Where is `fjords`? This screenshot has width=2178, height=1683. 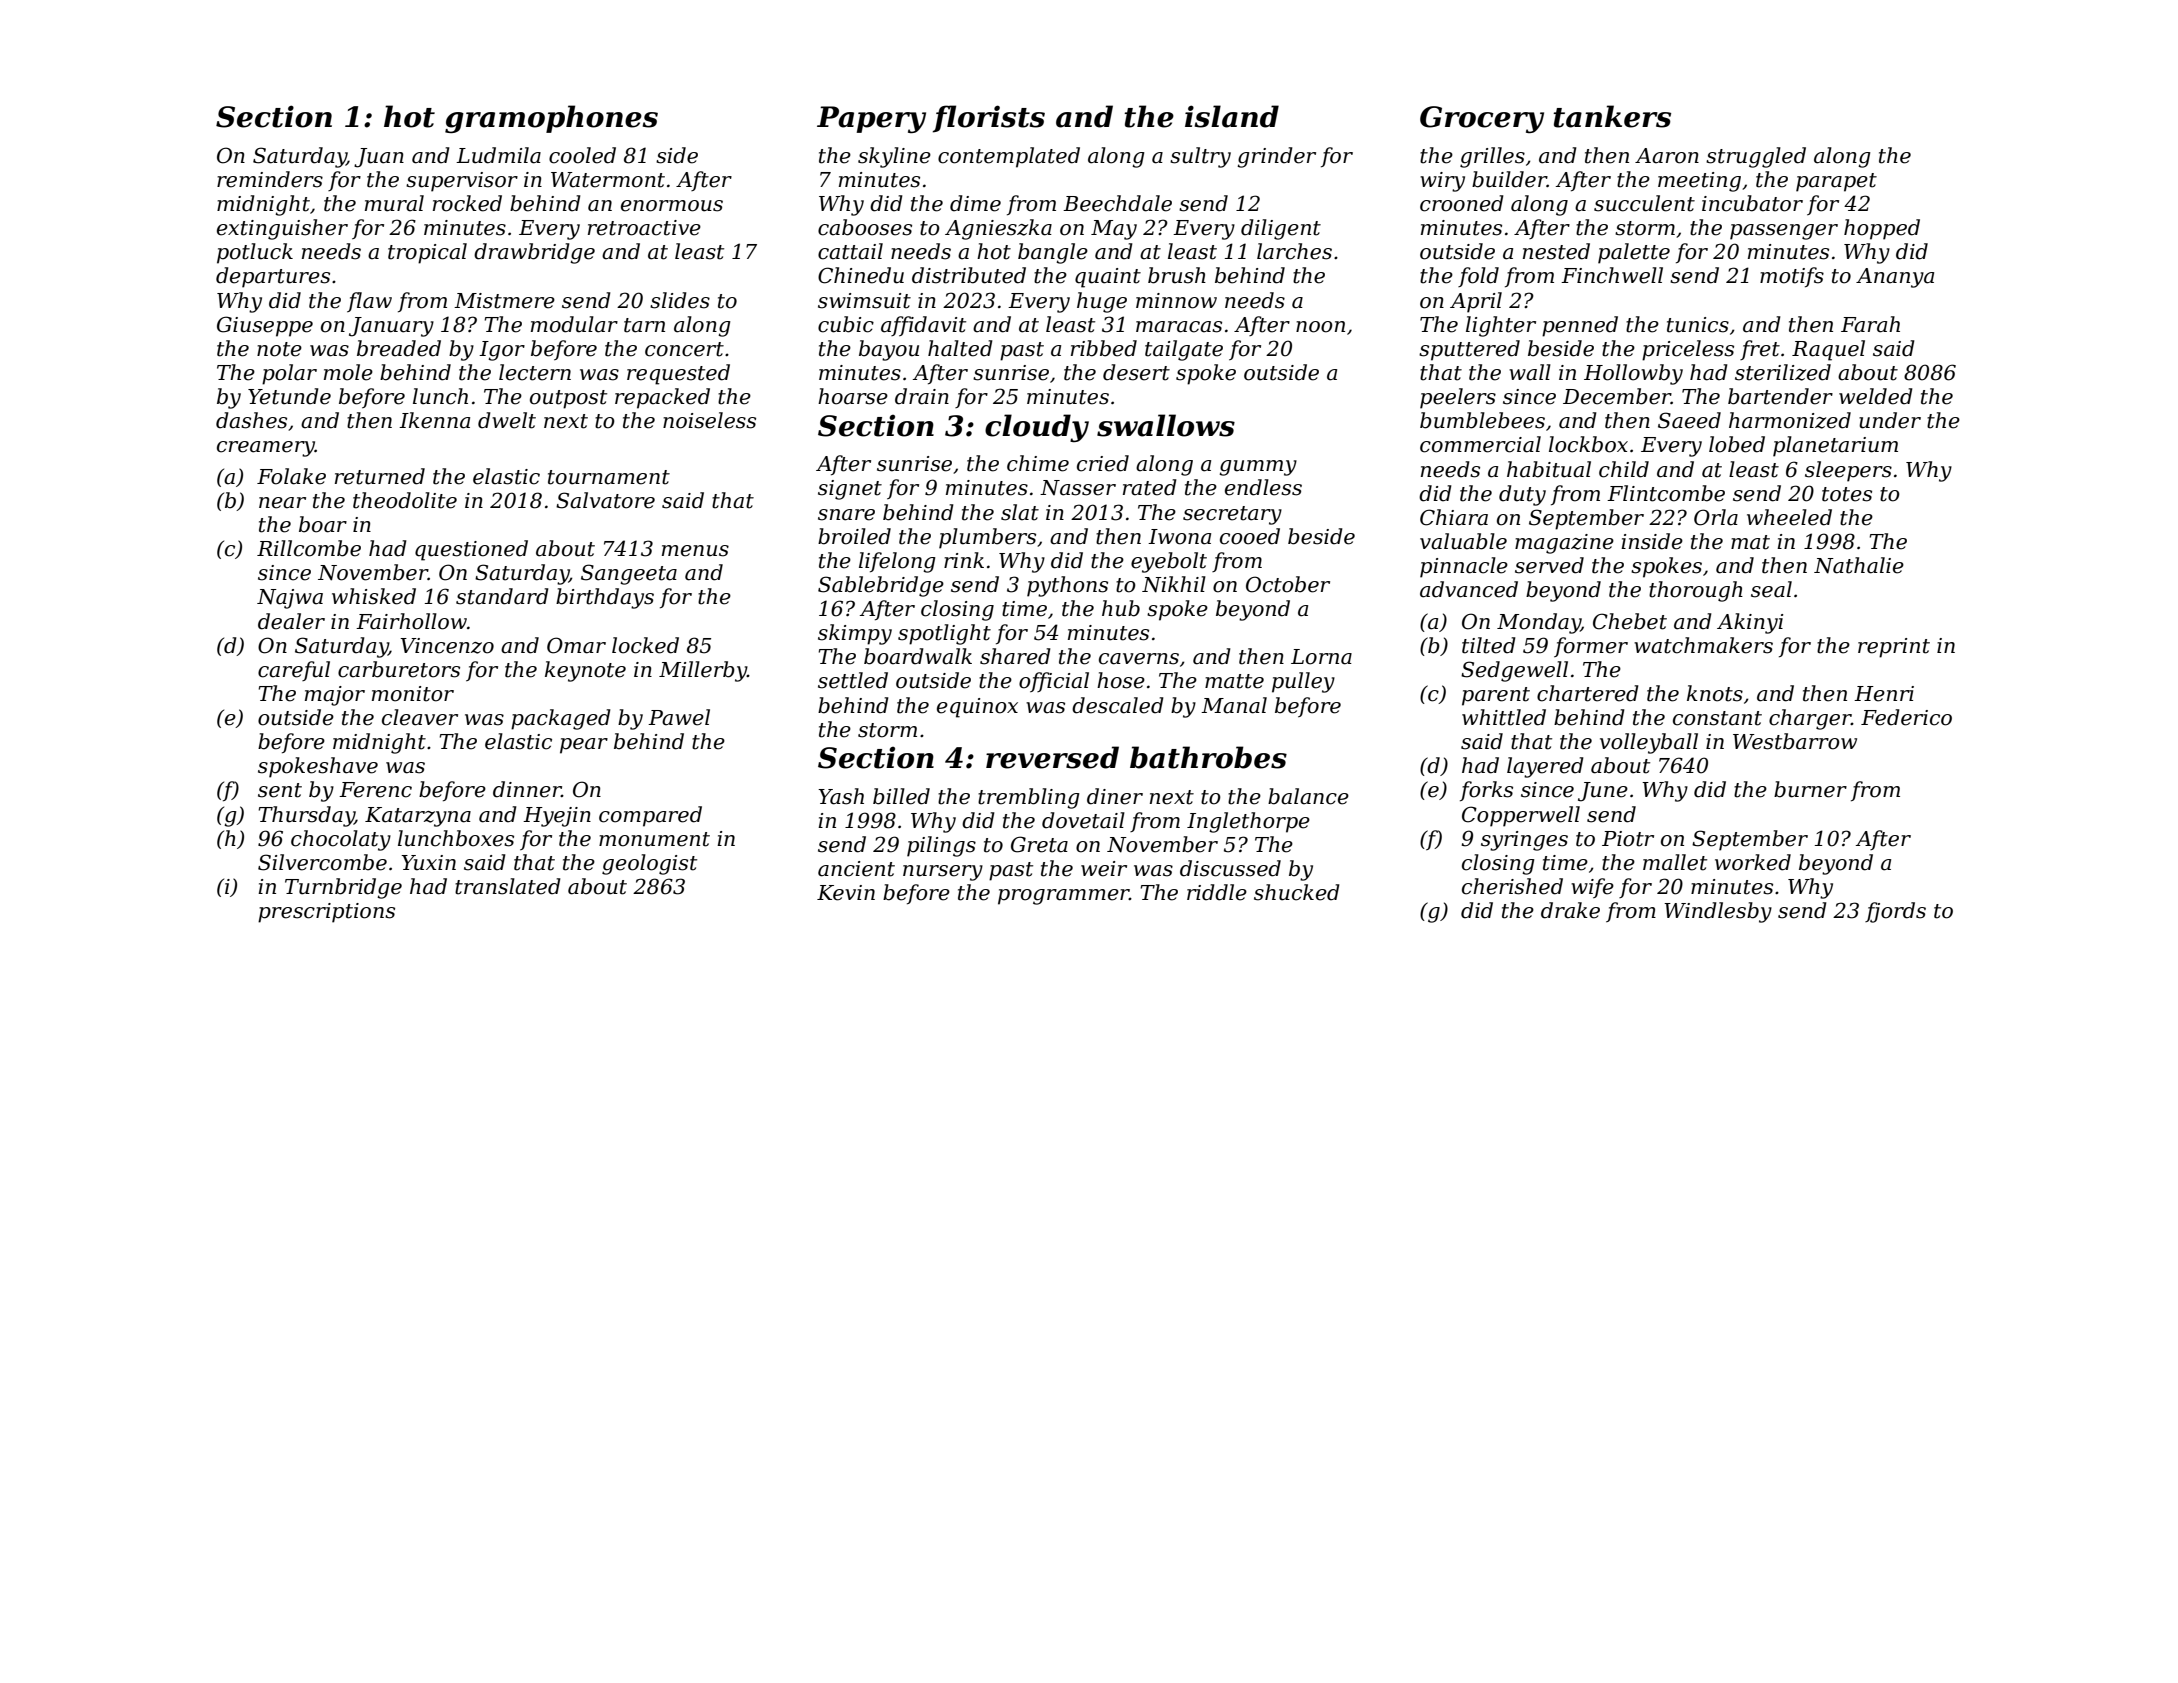 fjords is located at coordinates (1895, 912).
